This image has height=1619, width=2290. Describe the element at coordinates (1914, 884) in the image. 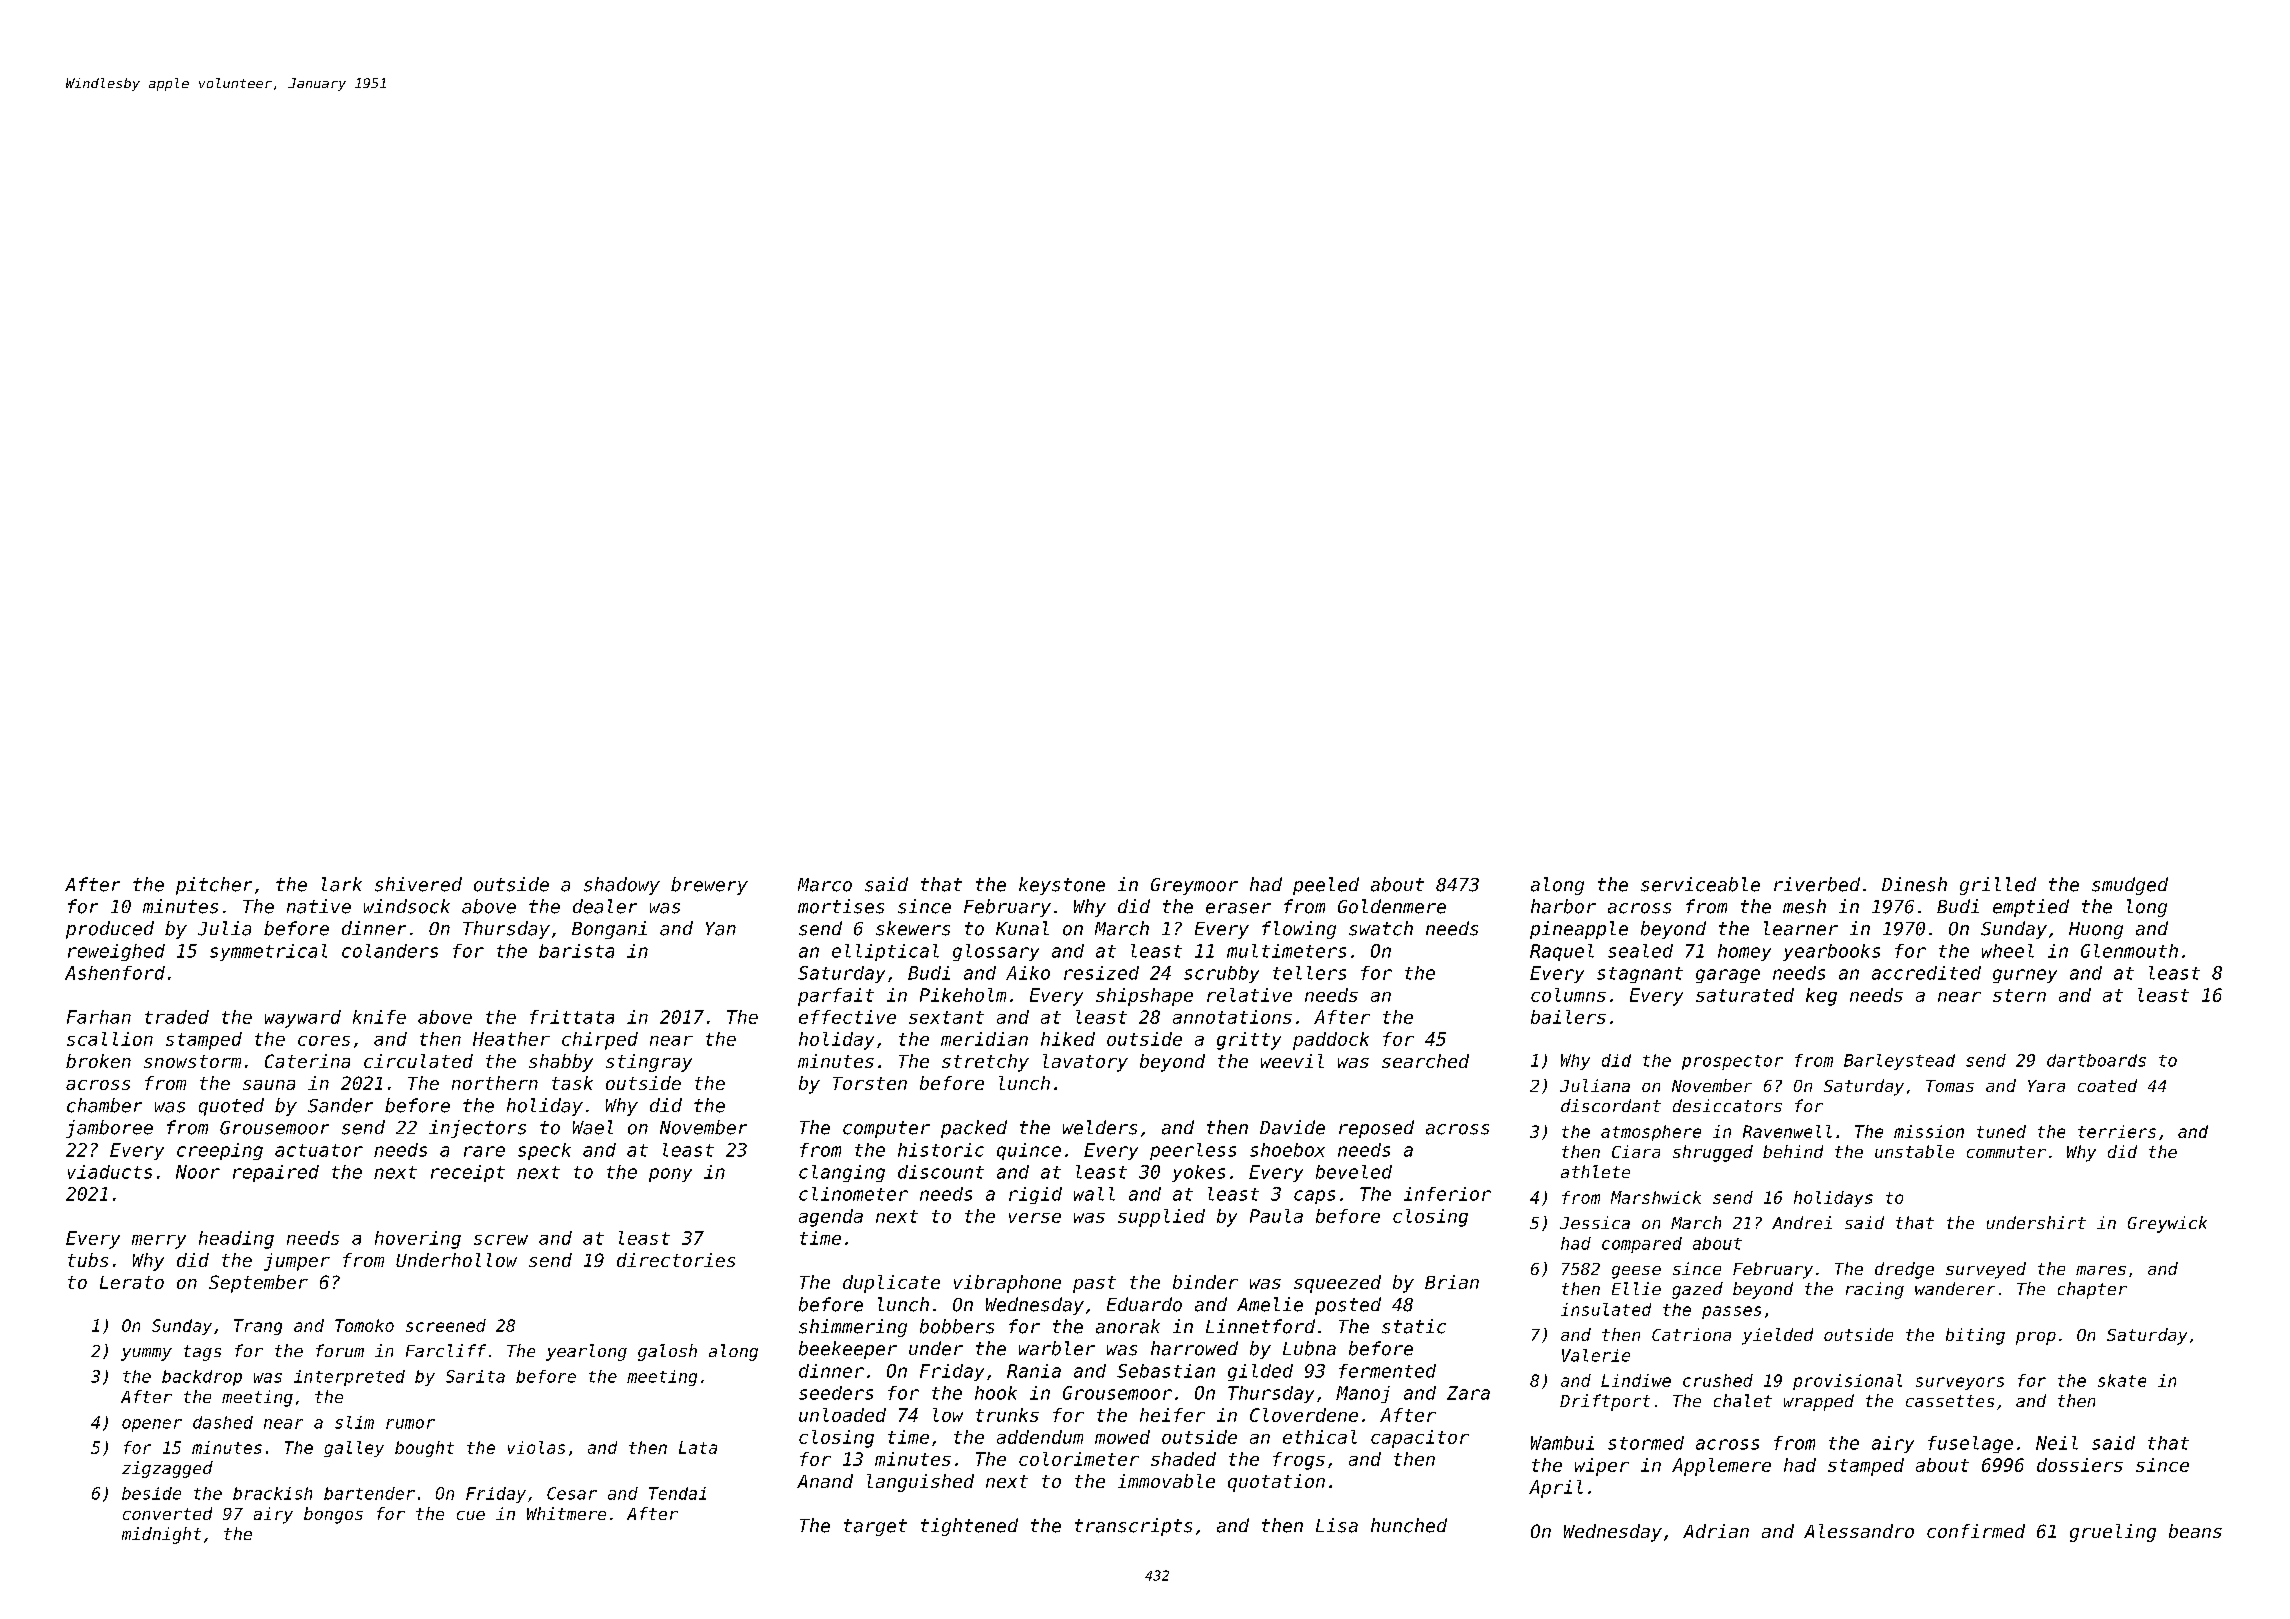

I see `Dinesh` at that location.
